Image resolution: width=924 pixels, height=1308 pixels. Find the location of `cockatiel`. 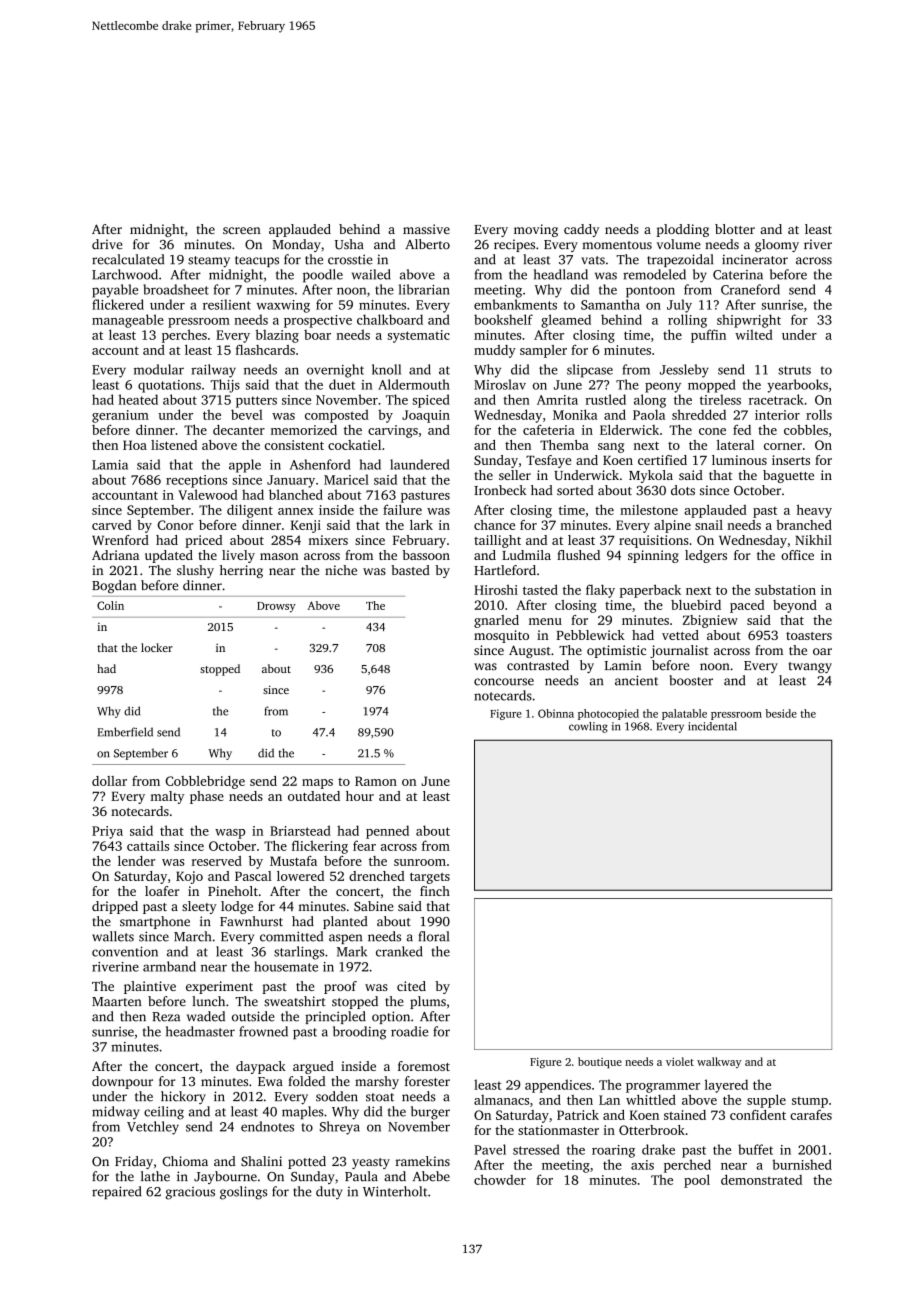

cockatiel is located at coordinates (354, 445).
